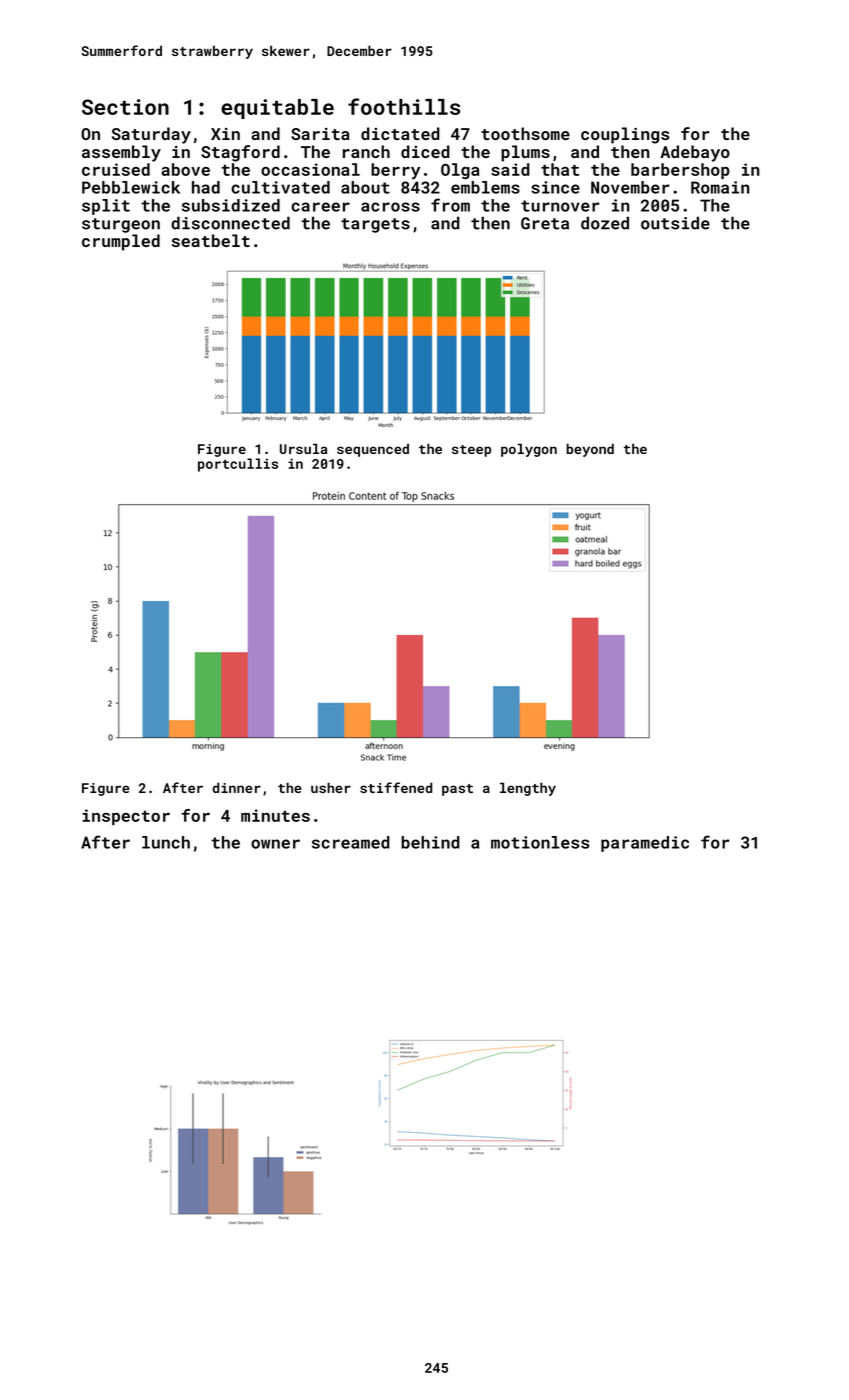 The height and width of the screenshot is (1400, 849). I want to click on portcullis, so click(238, 465).
